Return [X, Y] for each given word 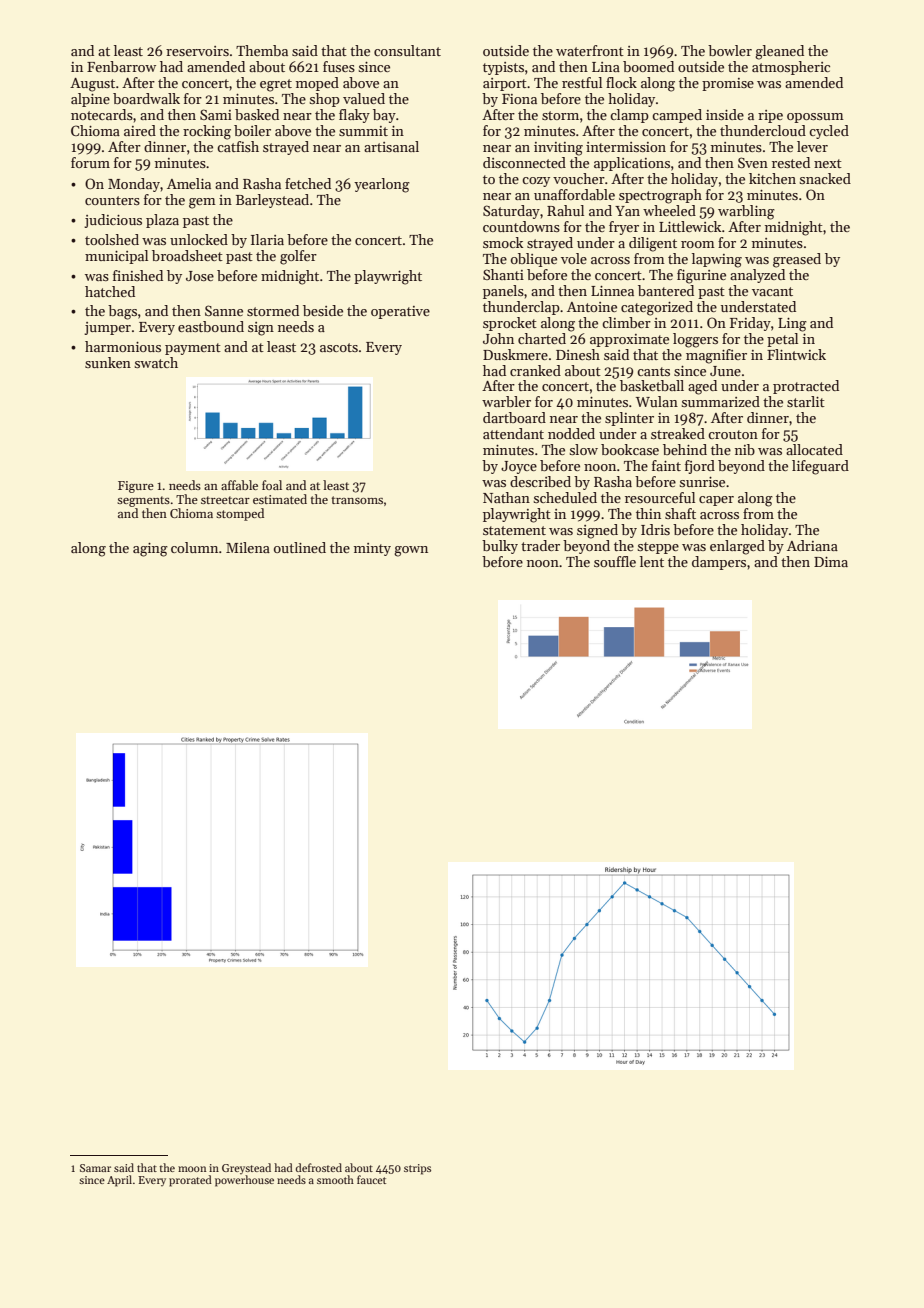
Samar [95, 1168]
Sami [216, 114]
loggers [695, 340]
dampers [719, 563]
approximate [629, 340]
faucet [371, 1179]
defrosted [318, 1167]
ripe [770, 116]
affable [239, 485]
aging [150, 550]
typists [503, 68]
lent [652, 561]
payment [193, 349]
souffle [615, 561]
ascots [339, 347]
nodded [571, 433]
